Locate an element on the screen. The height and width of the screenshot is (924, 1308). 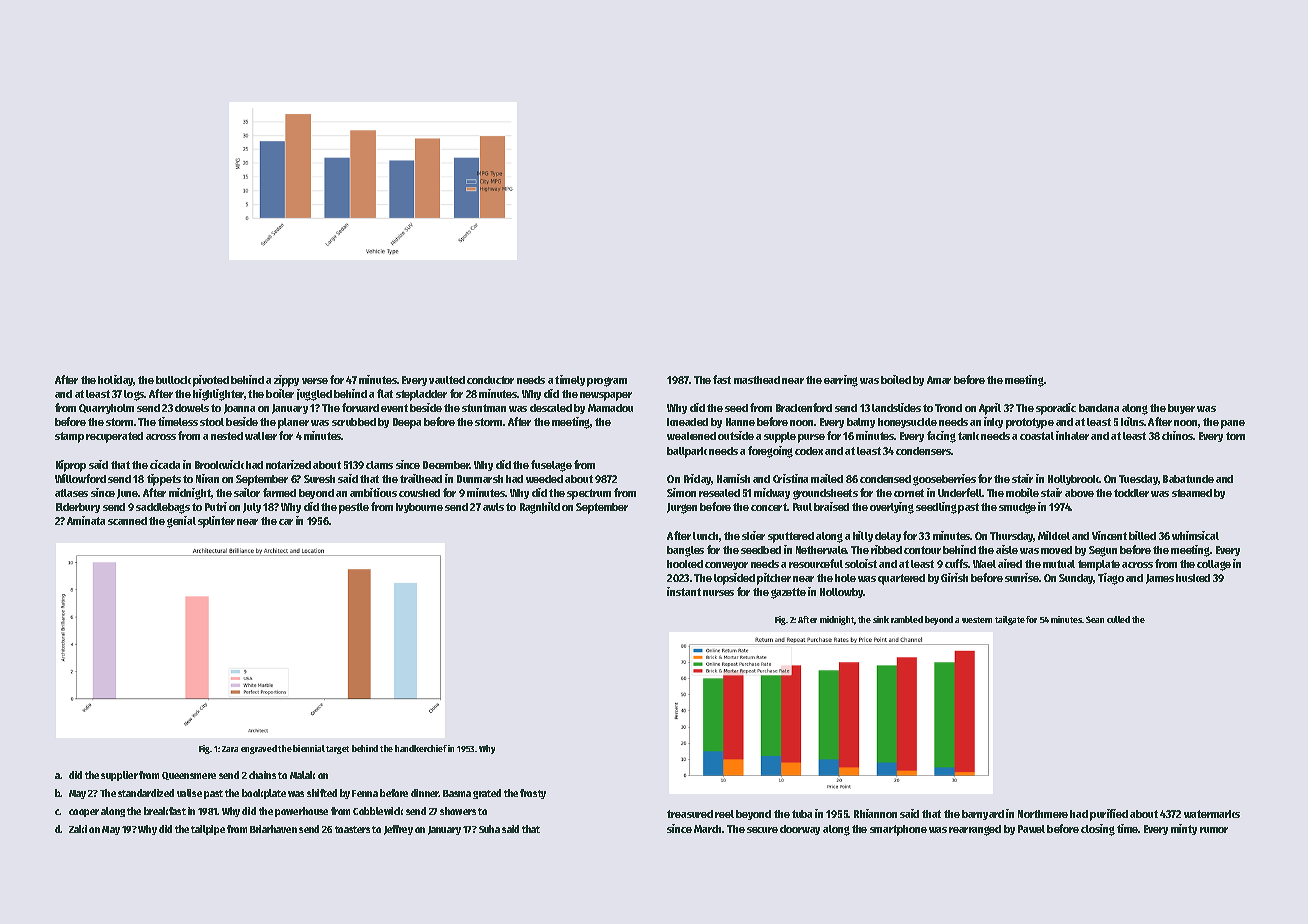
sink is located at coordinates (881, 619).
